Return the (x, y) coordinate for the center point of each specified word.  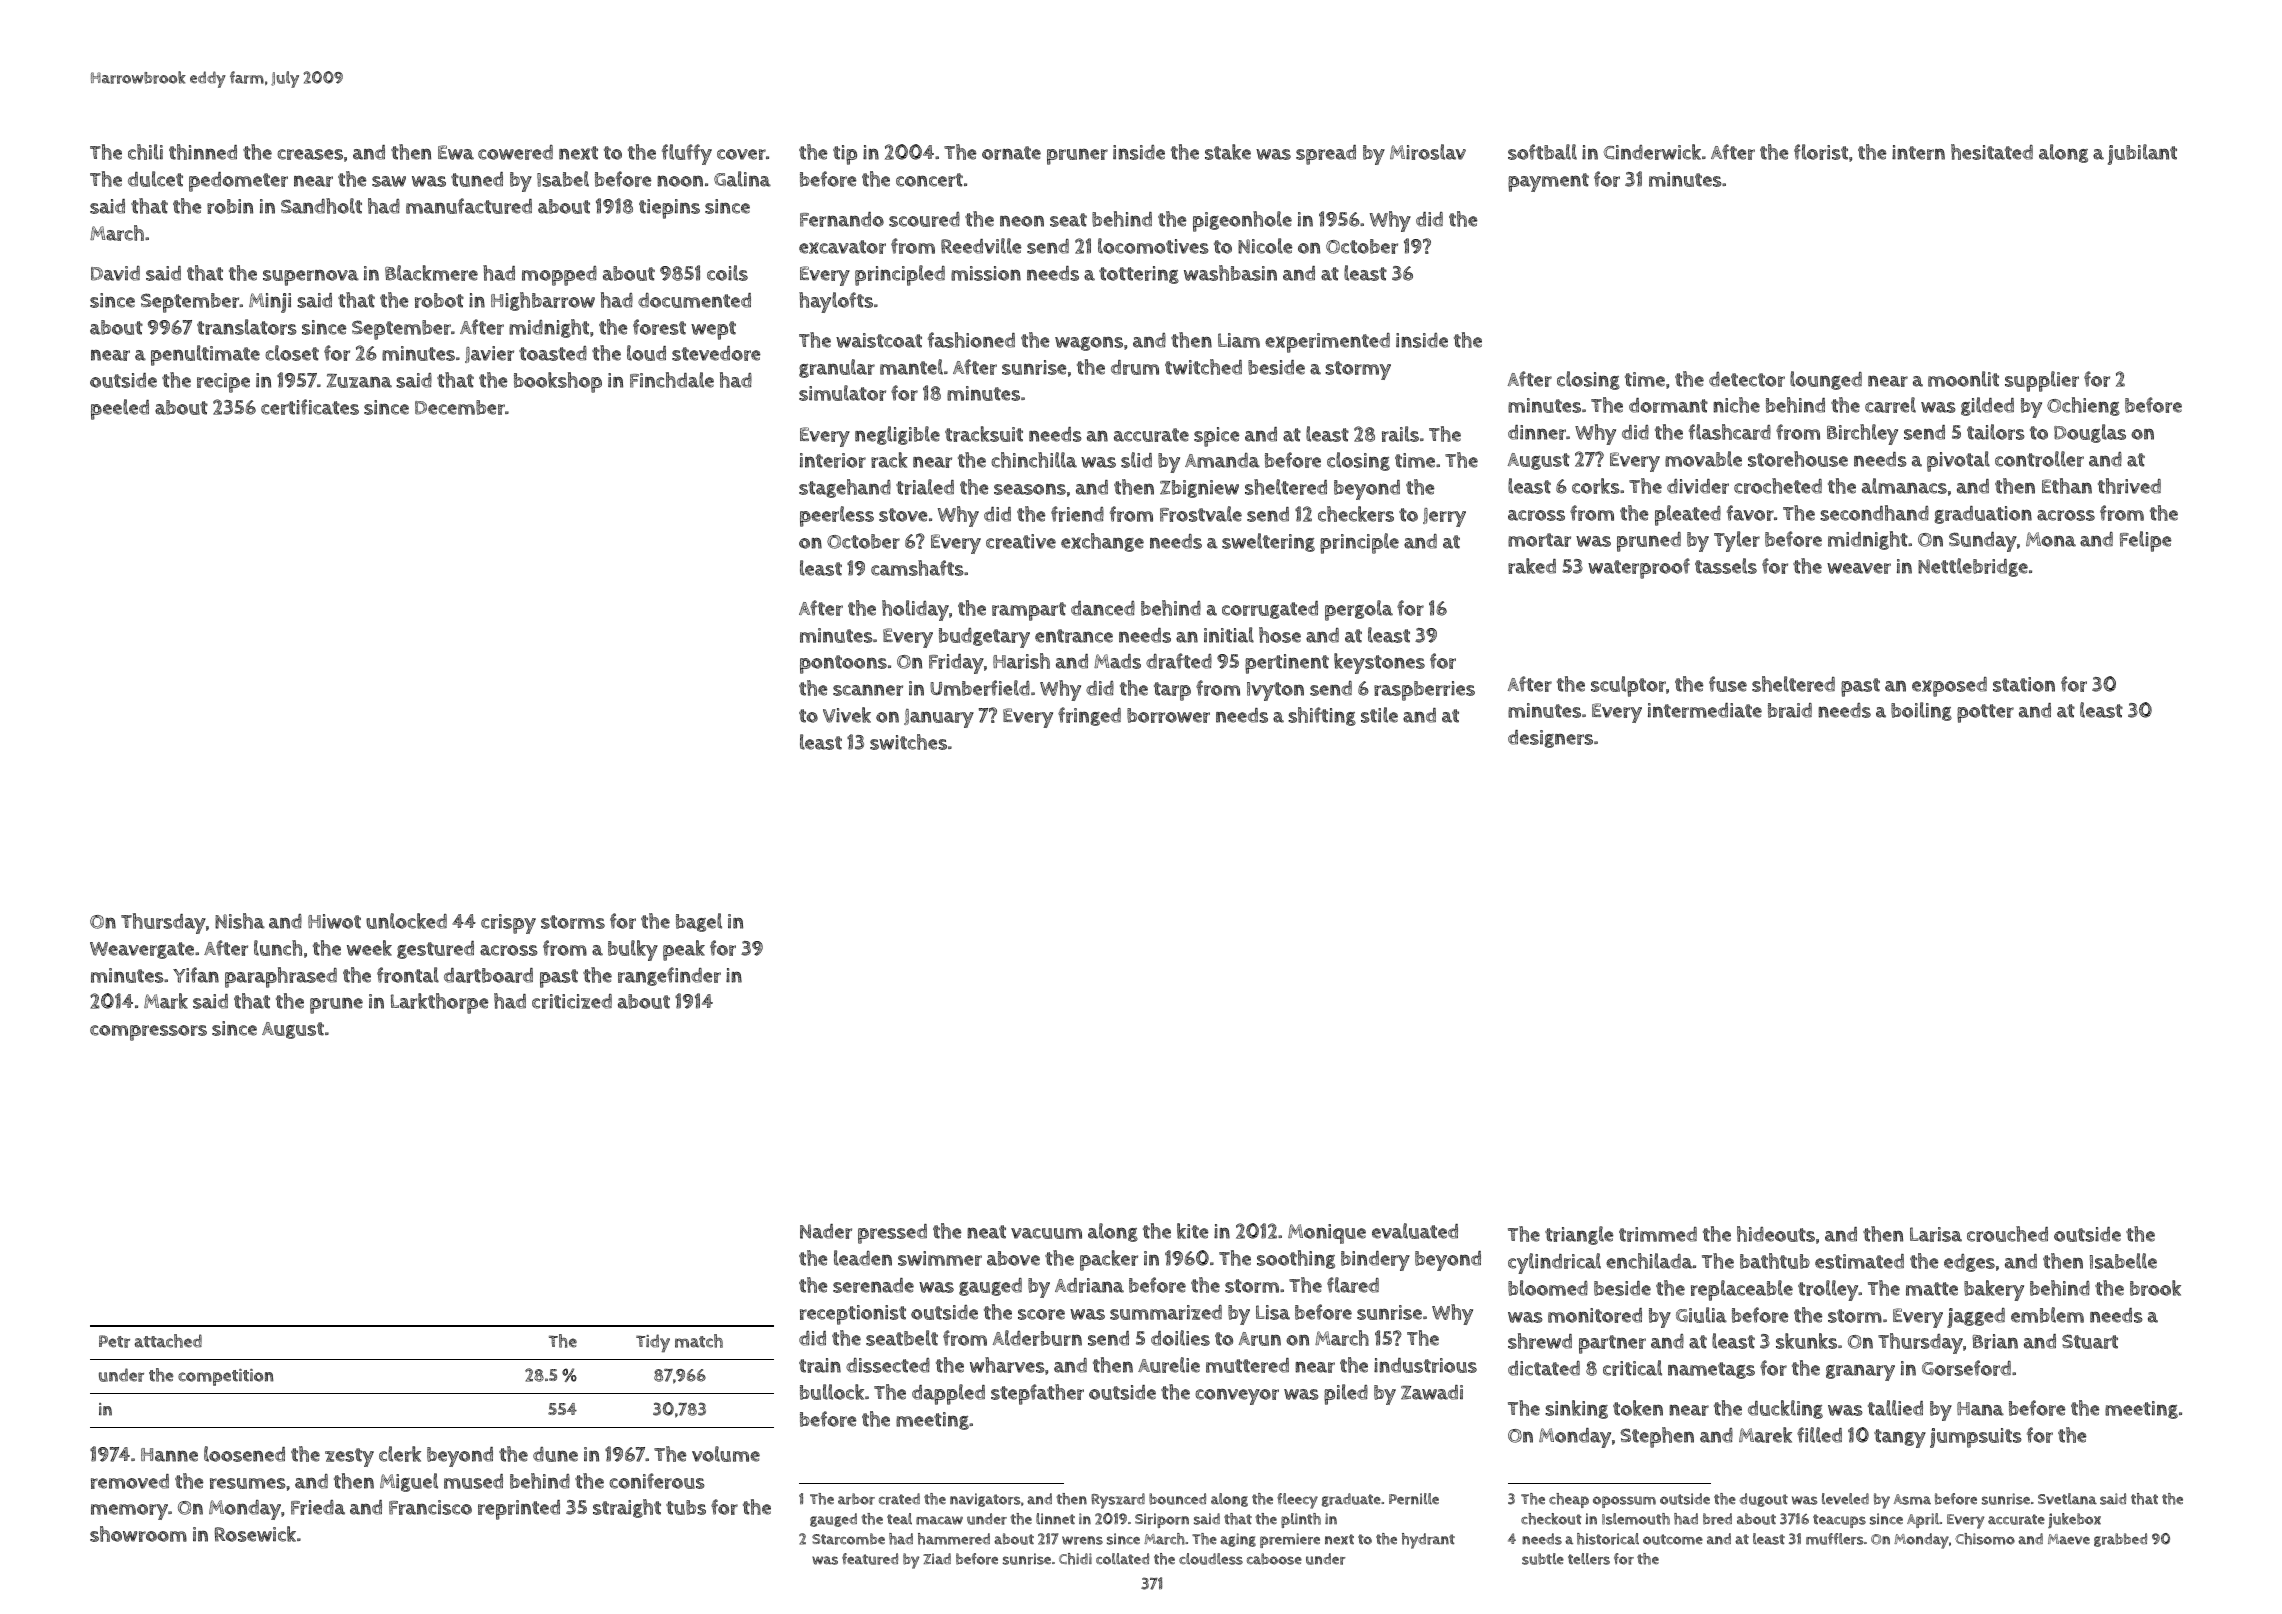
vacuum (1046, 1233)
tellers (1589, 1559)
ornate (1011, 153)
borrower (1168, 715)
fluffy (687, 154)
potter (1985, 713)
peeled (120, 409)
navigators (985, 1500)
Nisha (240, 921)
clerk (400, 1454)
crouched (2007, 1234)
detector (1747, 379)
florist (1821, 152)
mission (986, 273)
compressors (148, 1033)
